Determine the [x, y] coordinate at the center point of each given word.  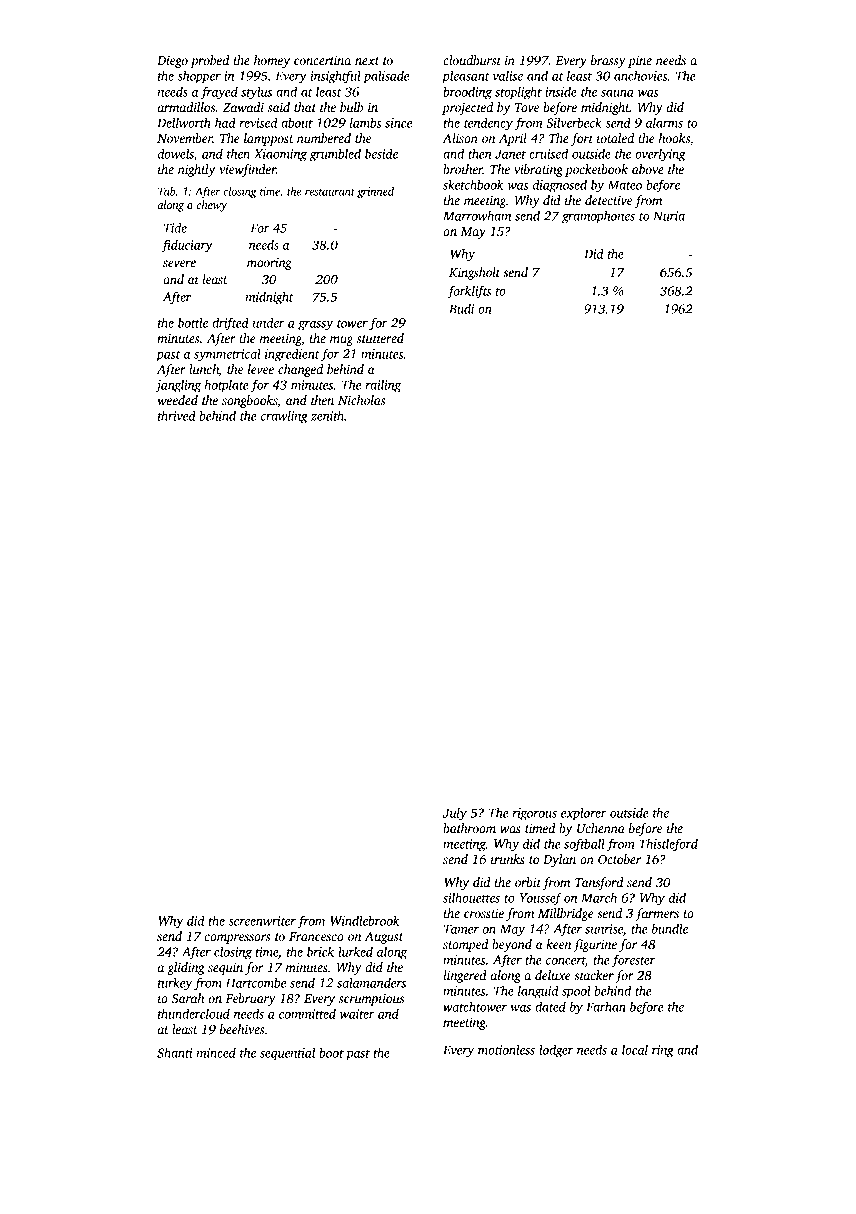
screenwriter [262, 921]
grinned [375, 192]
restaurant [330, 192]
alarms [664, 122]
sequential [287, 1054]
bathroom [469, 828]
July [455, 814]
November [185, 138]
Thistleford [668, 845]
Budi [461, 309]
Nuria [669, 216]
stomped [465, 945]
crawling [284, 417]
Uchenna [601, 828]
